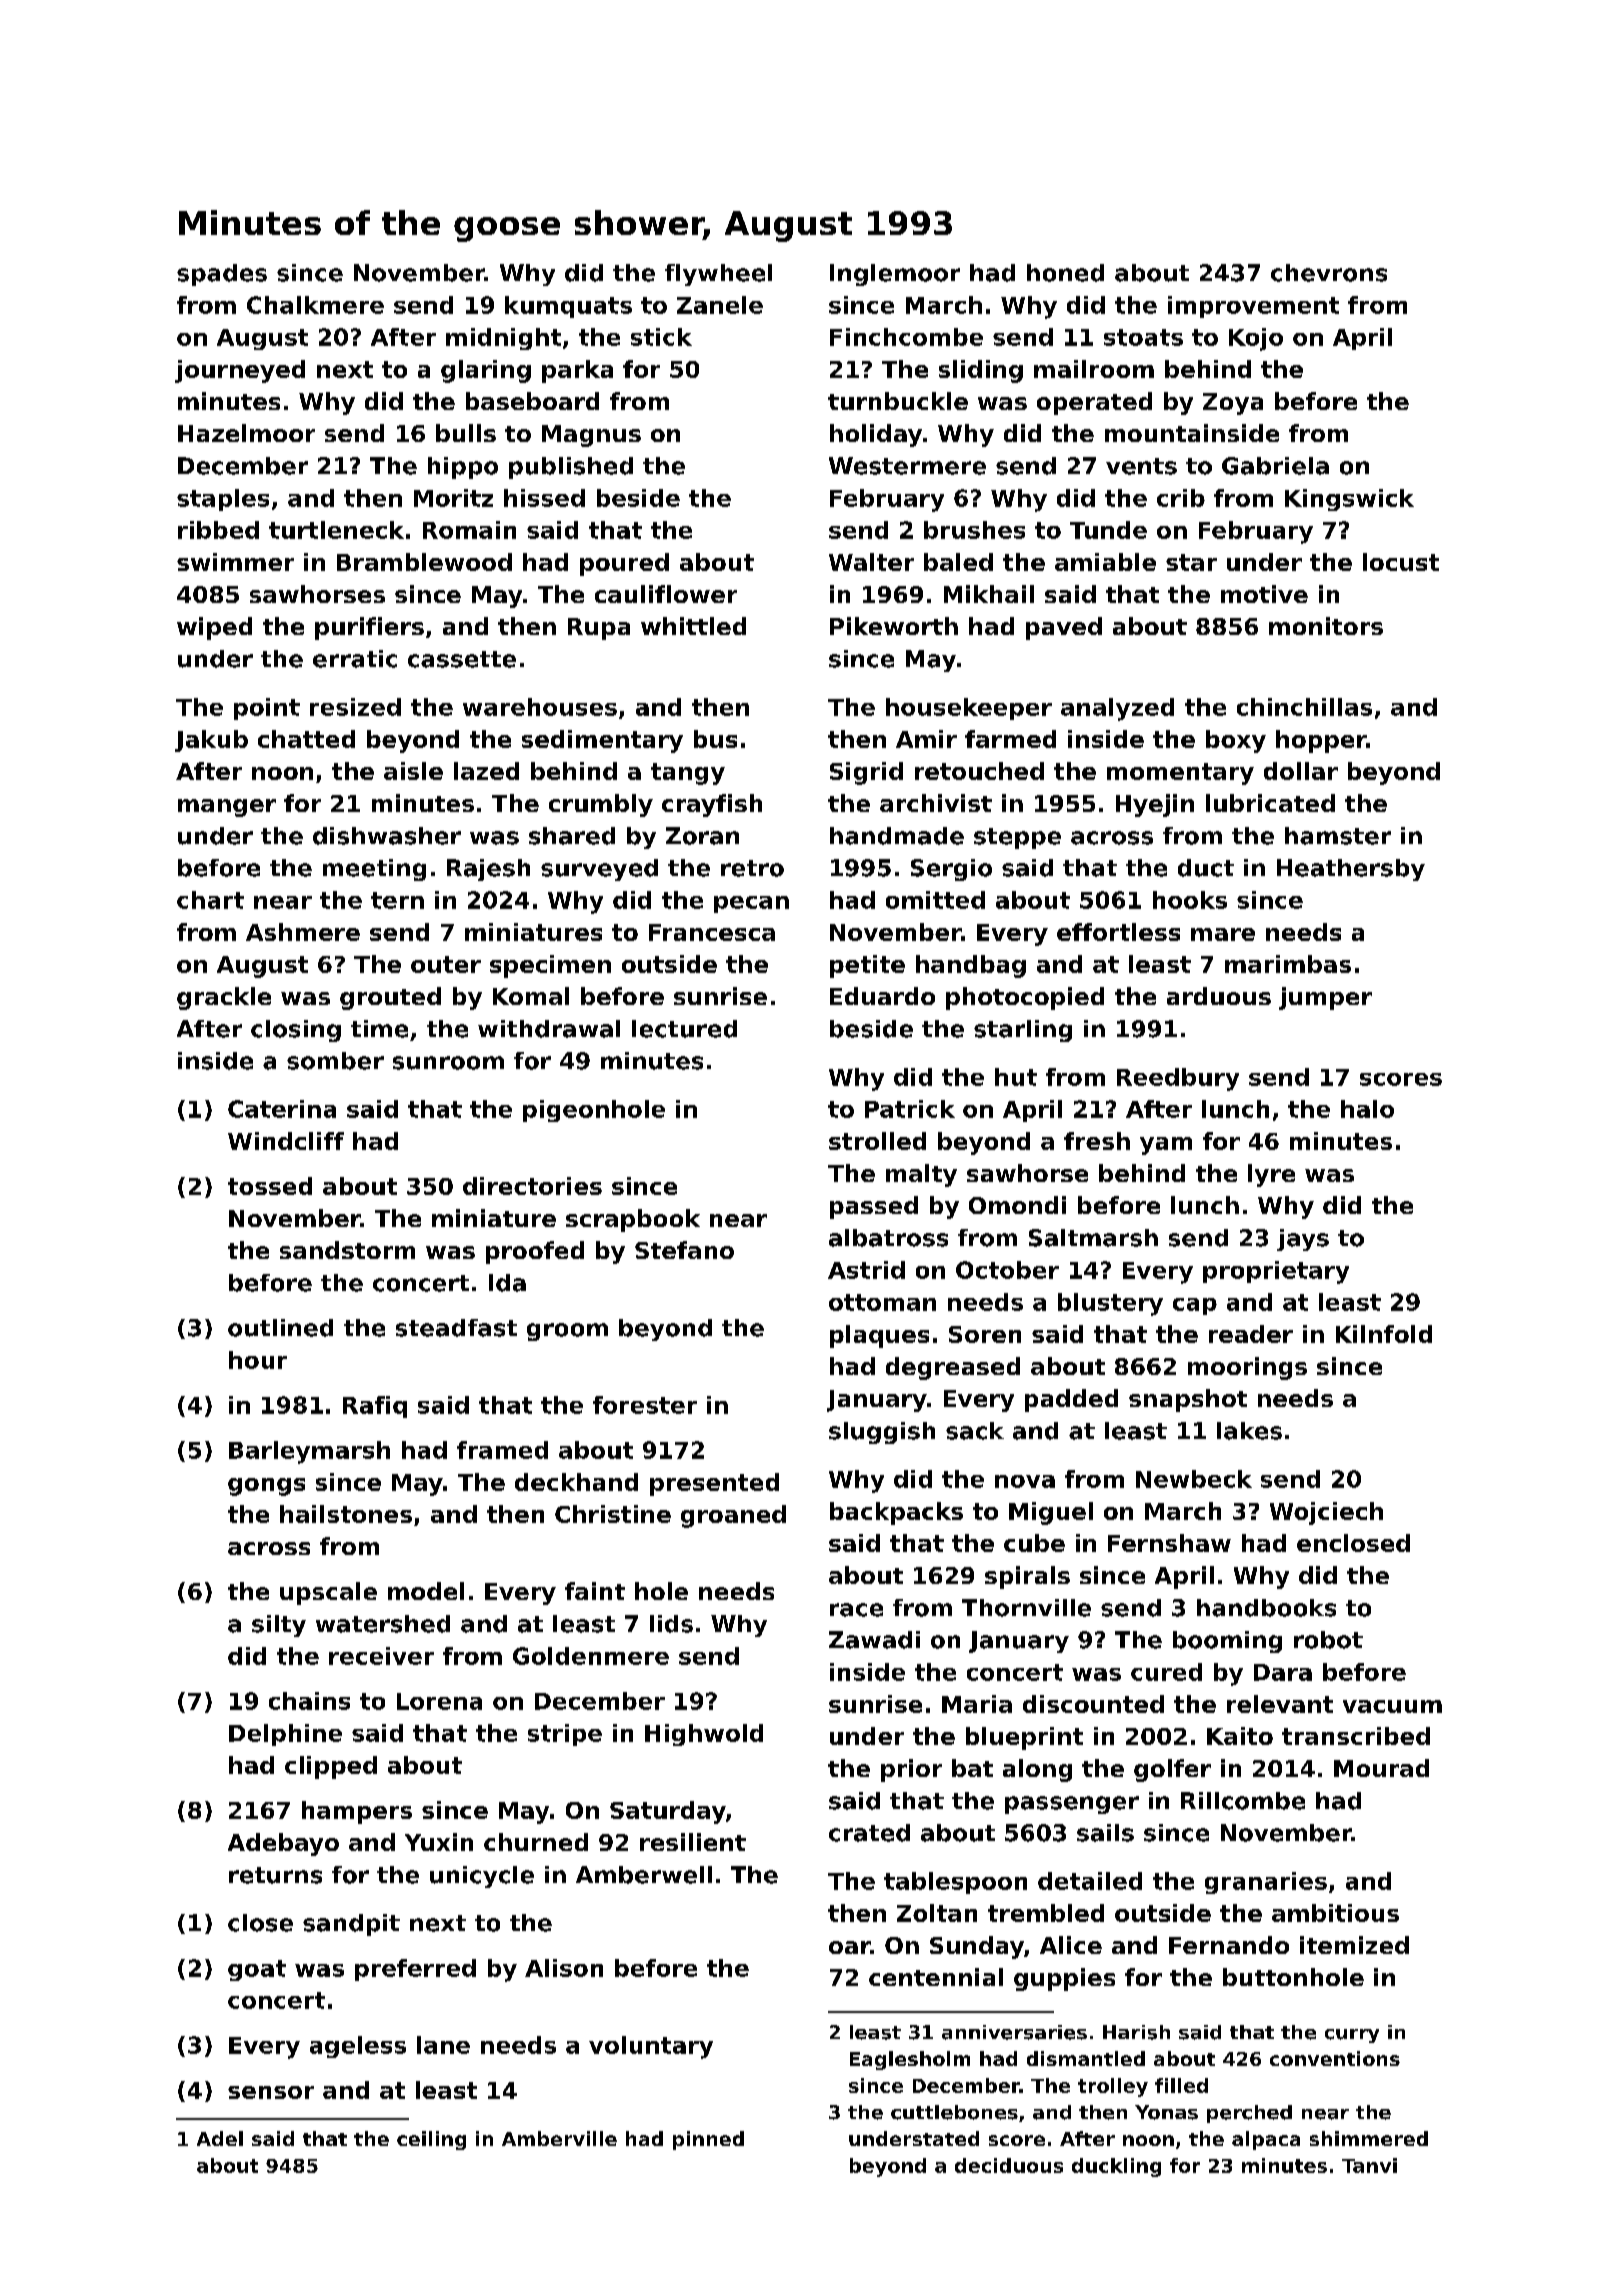  What do you see at coordinates (1381, 1768) in the image?
I see `Mourad` at bounding box center [1381, 1768].
